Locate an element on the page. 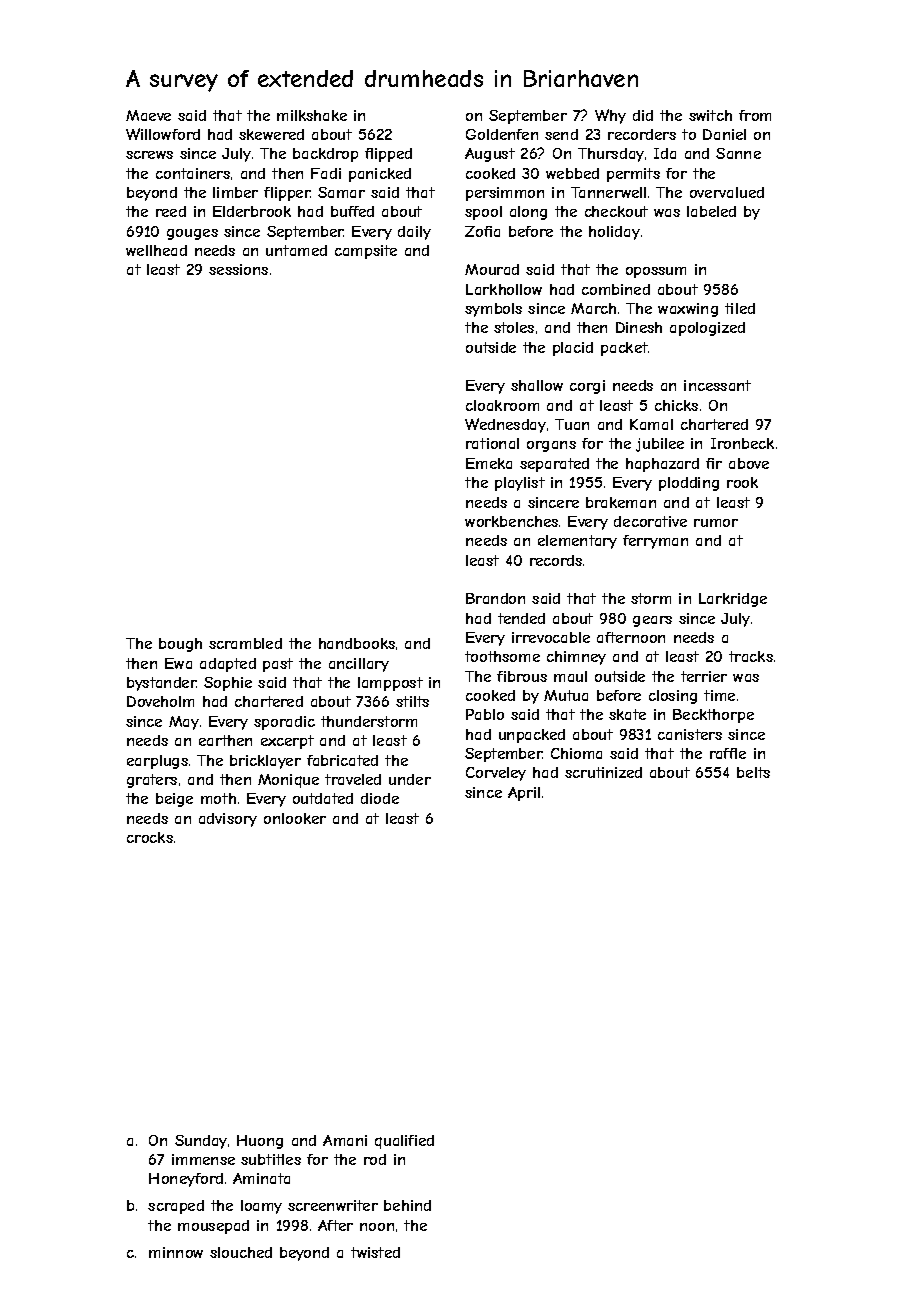  qualified is located at coordinates (404, 1142).
